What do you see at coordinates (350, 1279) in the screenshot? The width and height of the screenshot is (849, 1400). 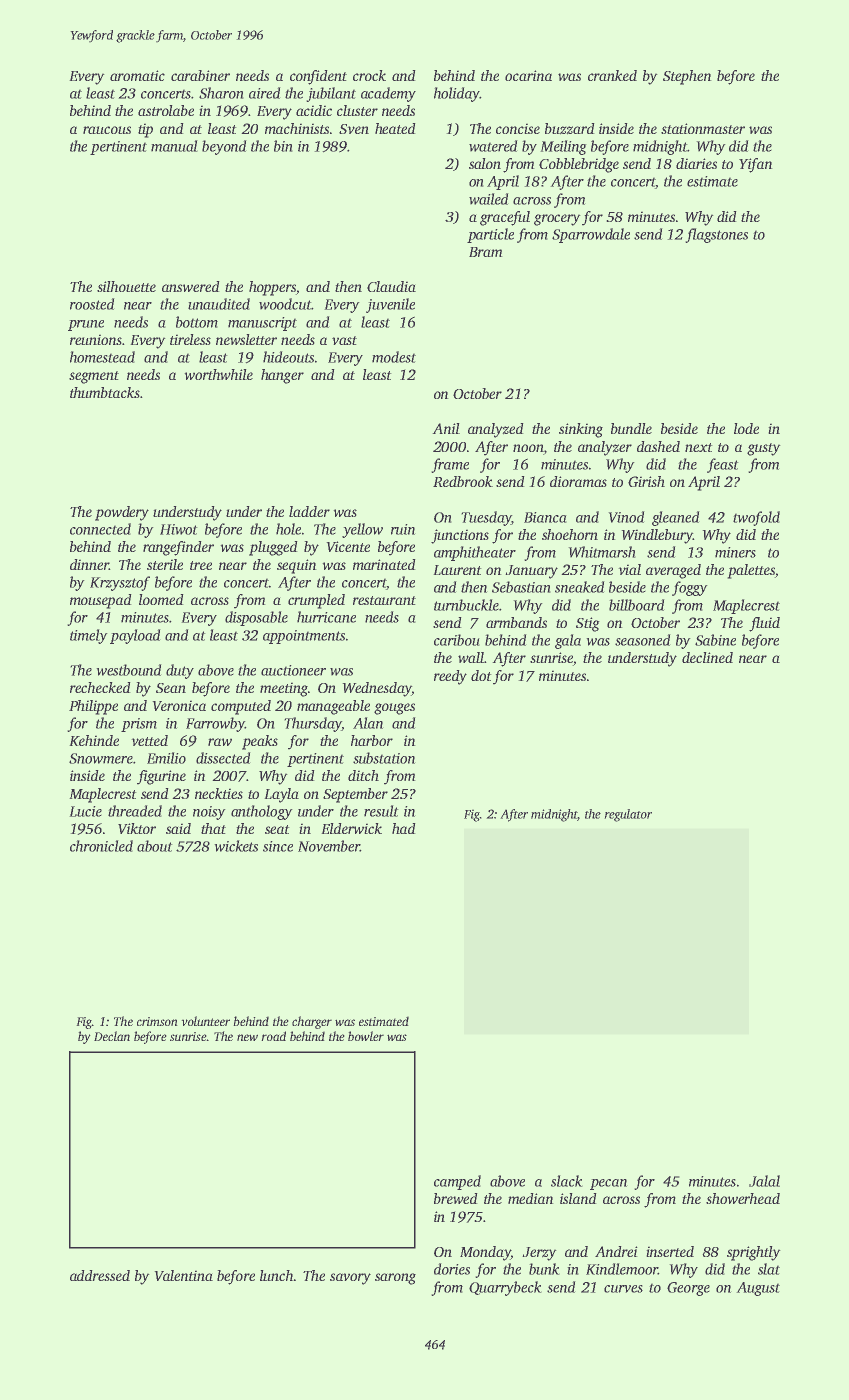 I see `savory` at bounding box center [350, 1279].
